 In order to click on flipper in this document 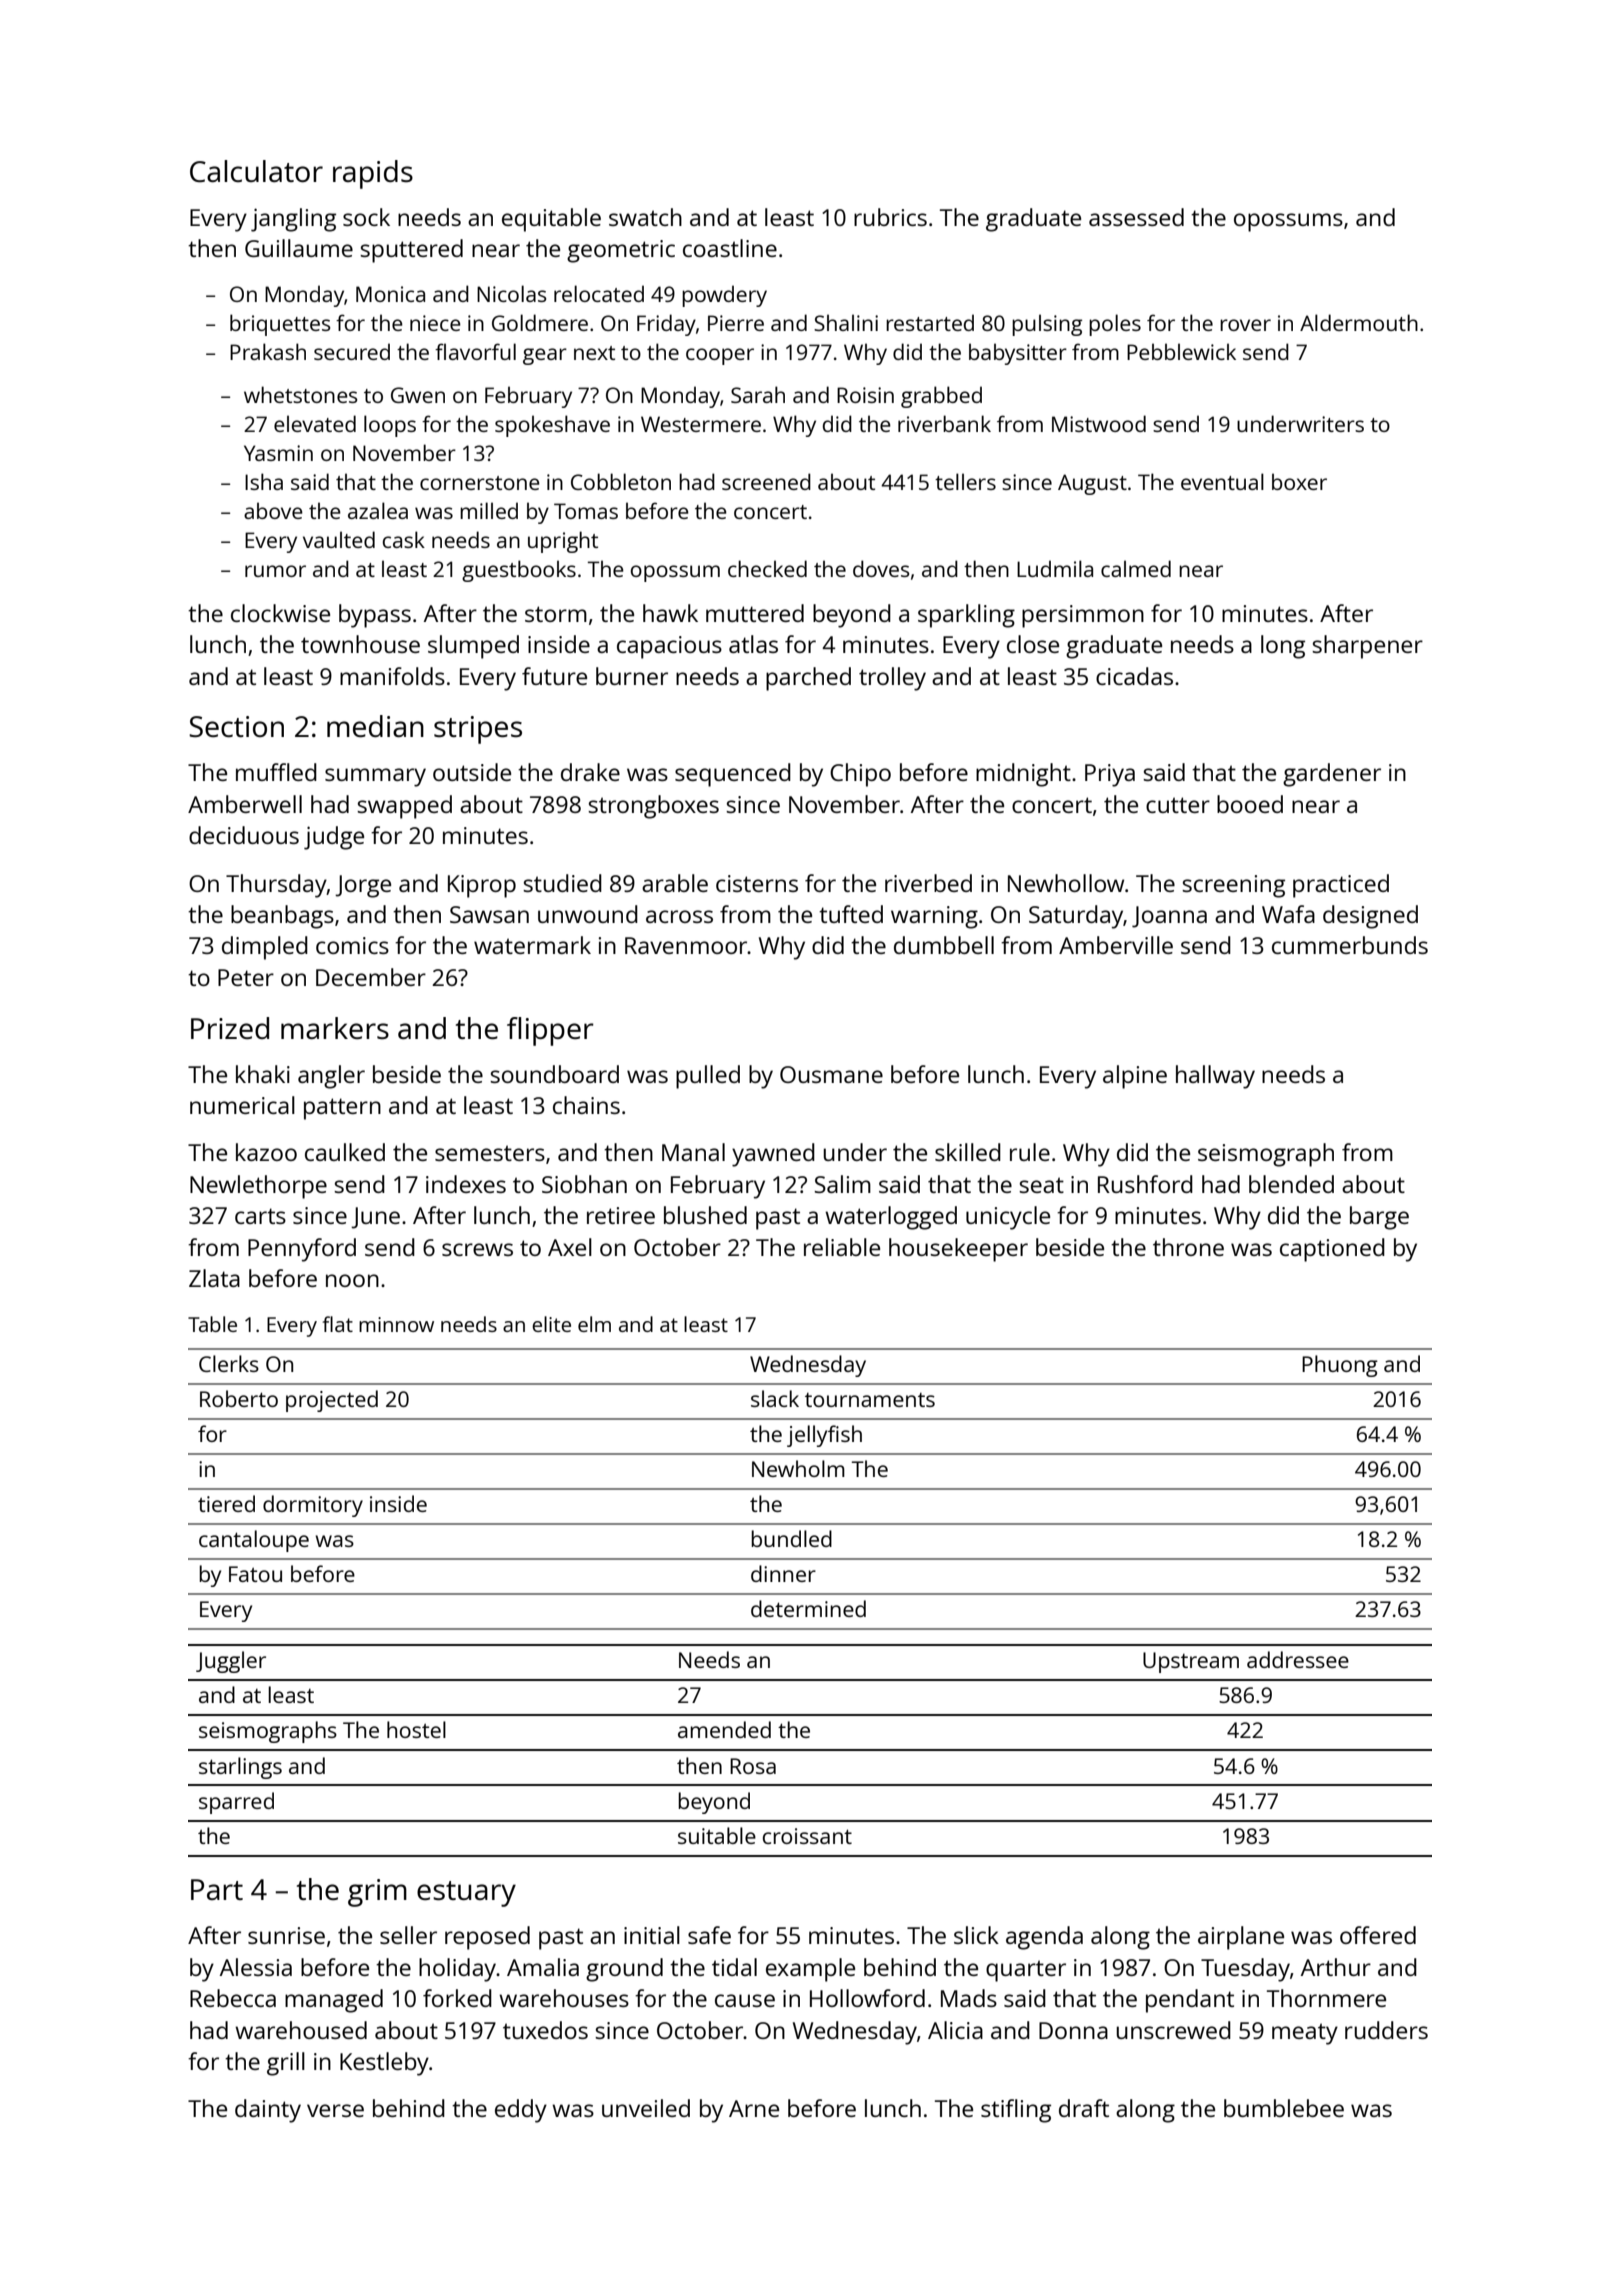, I will do `click(550, 1031)`.
